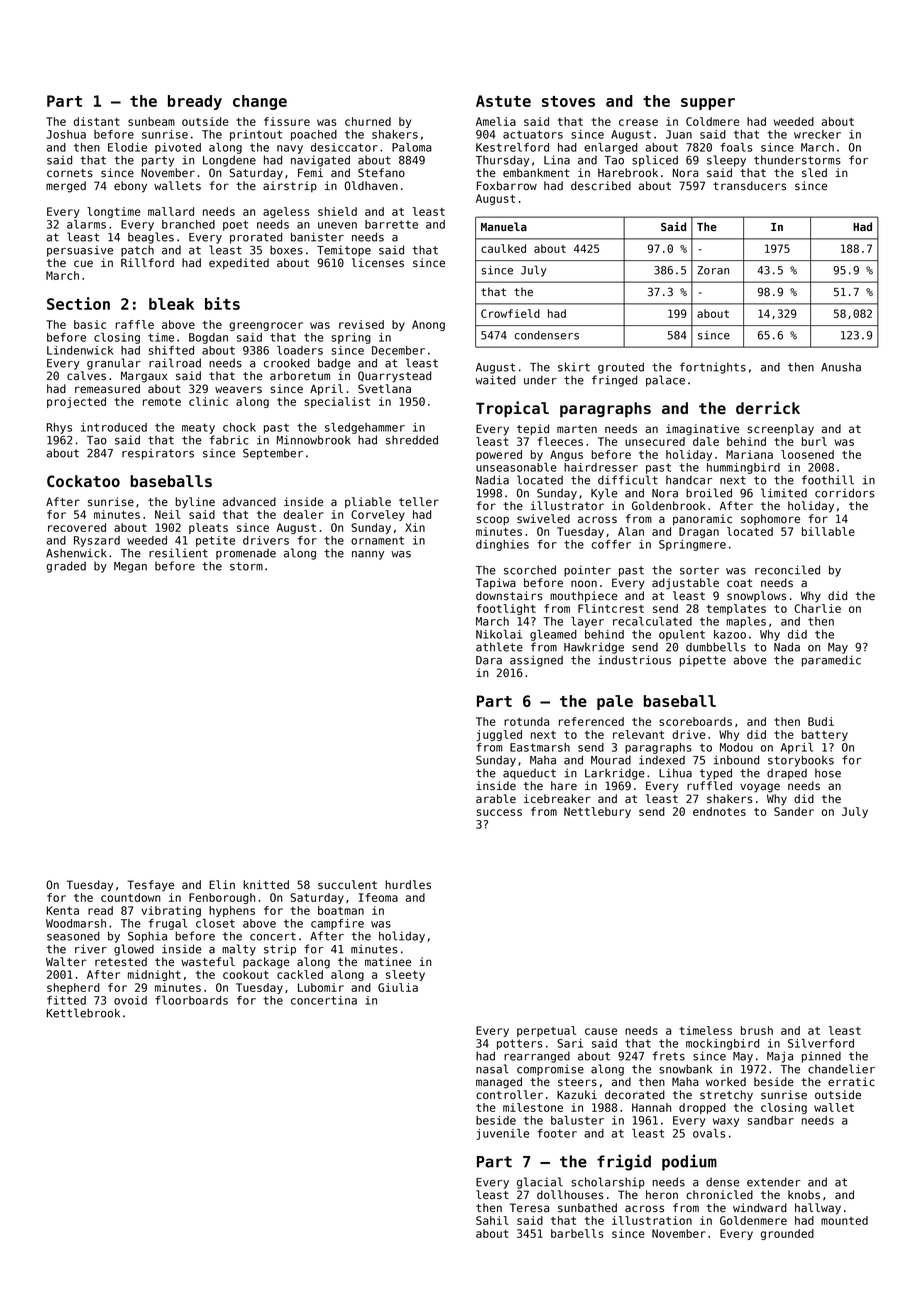  I want to click on fortnights, so click(713, 368).
